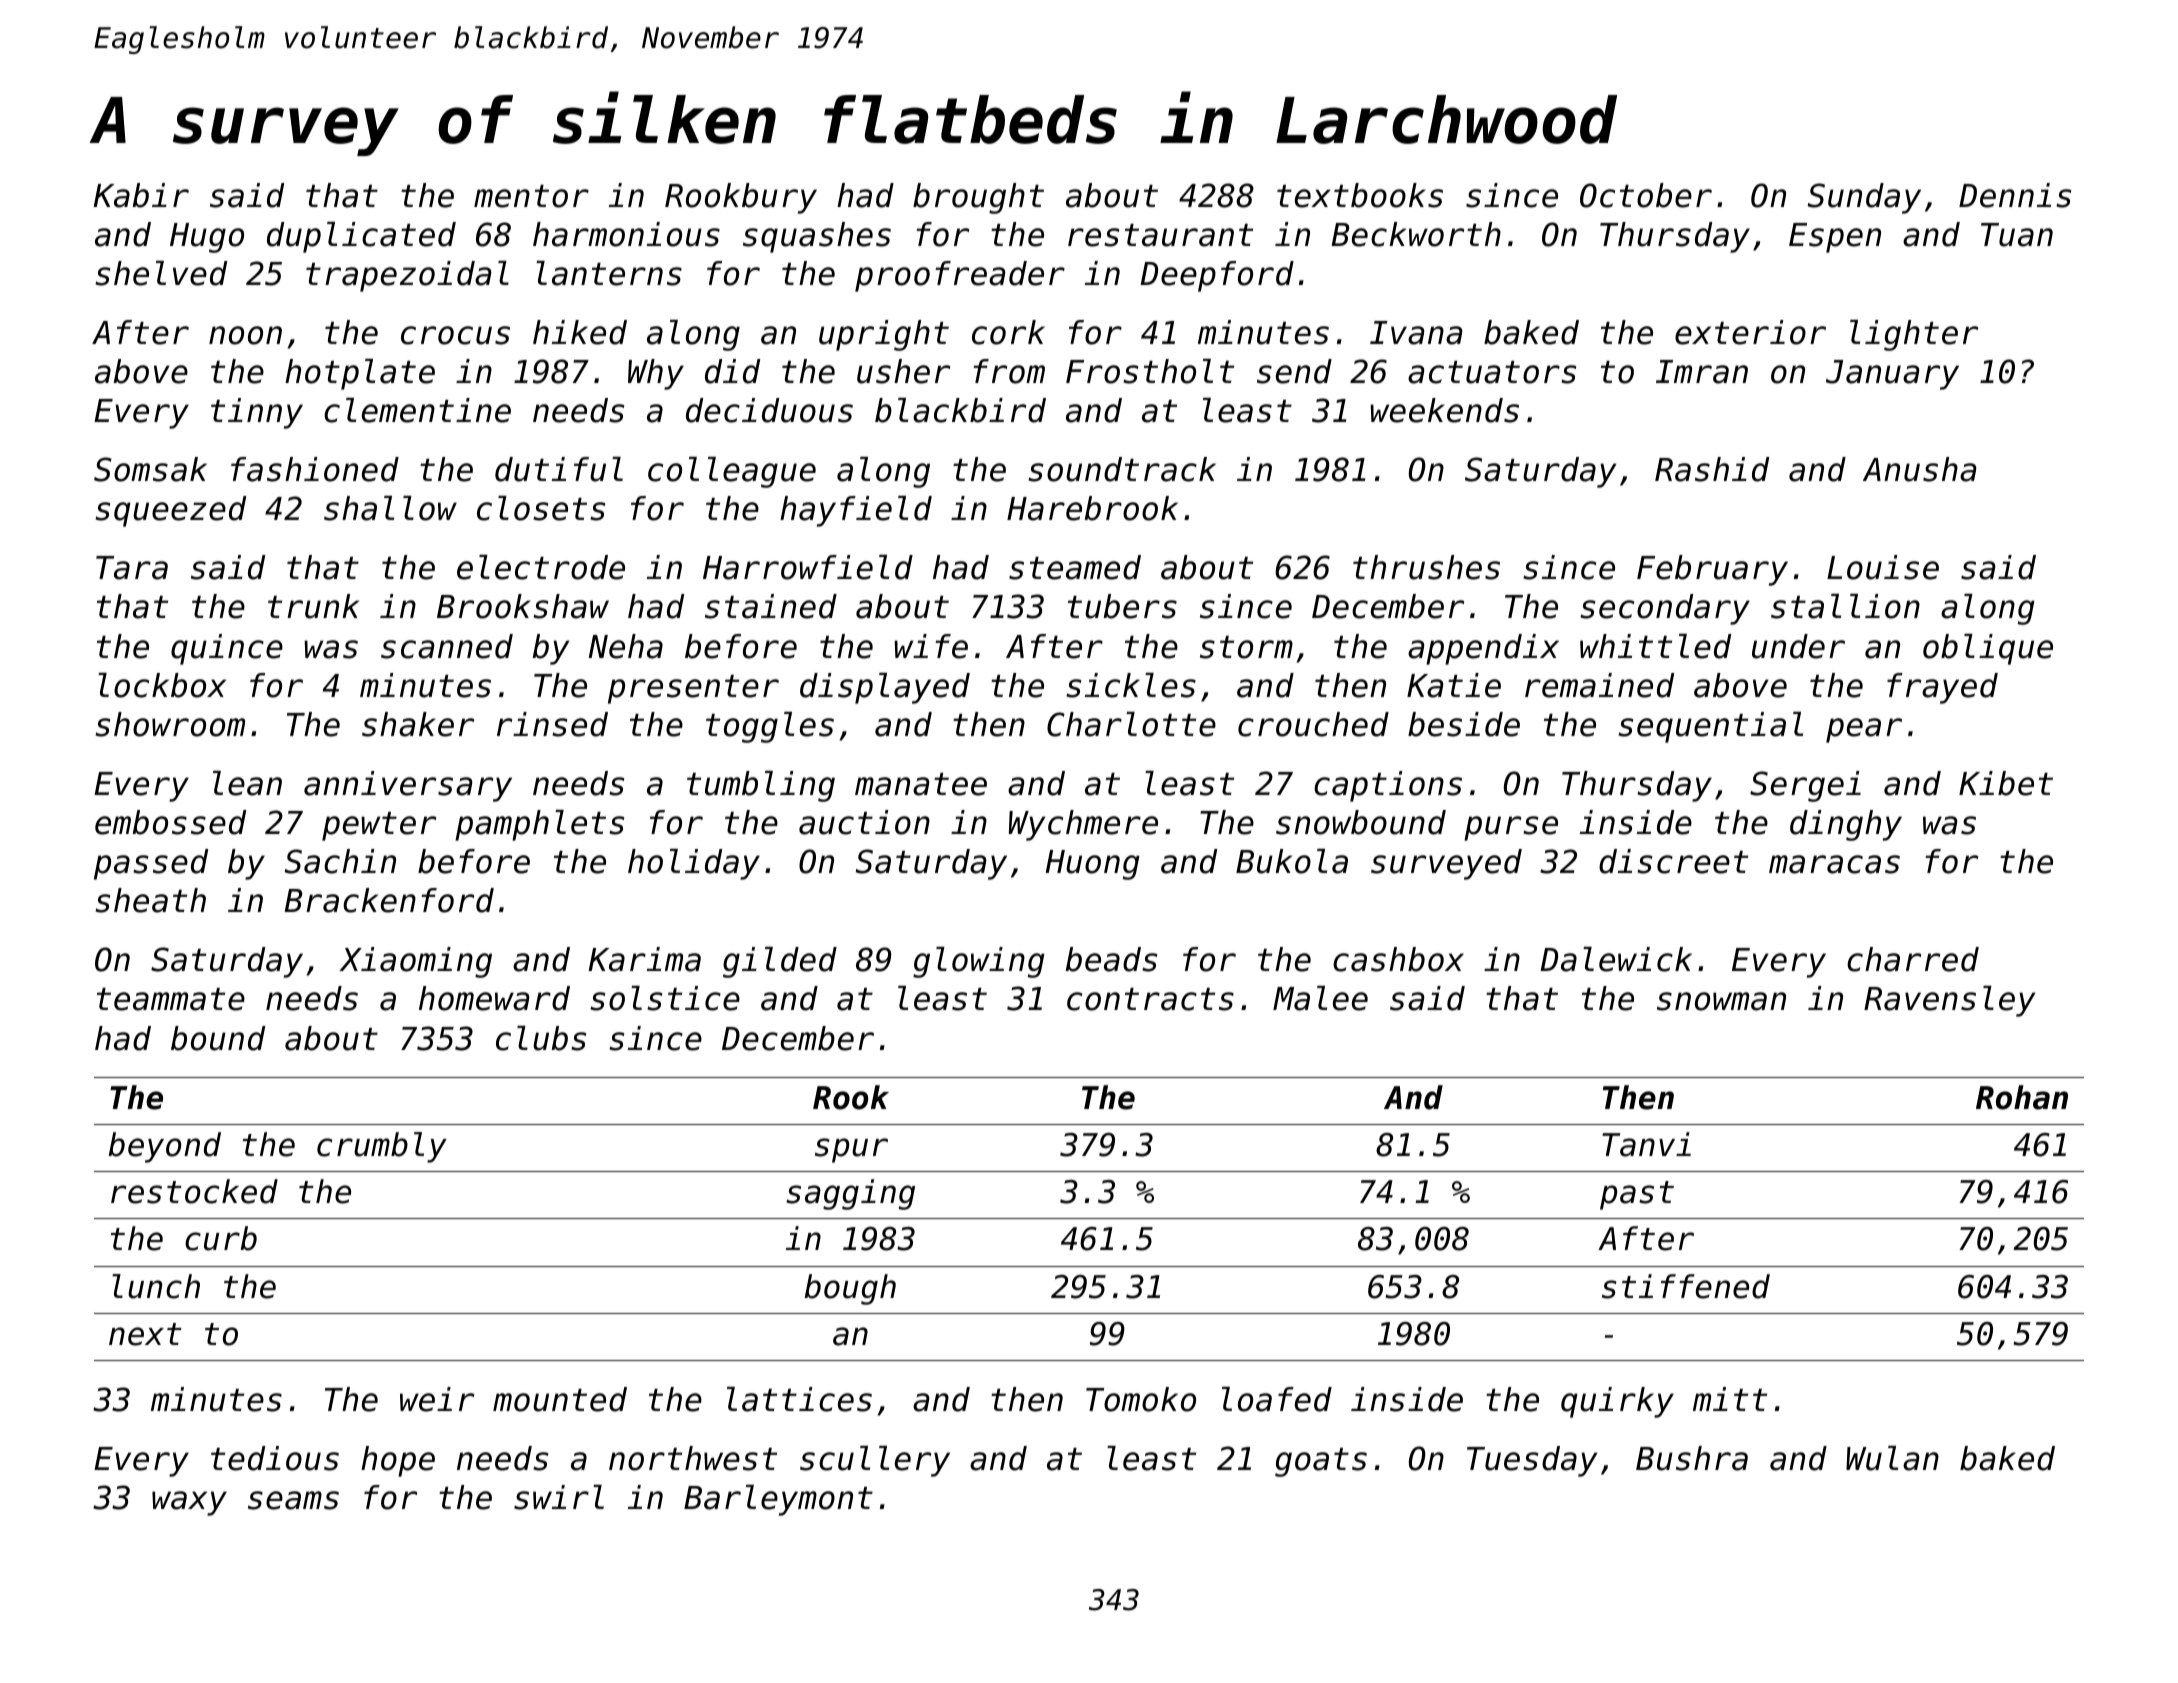 The width and height of the screenshot is (2178, 1683). What do you see at coordinates (150, 900) in the screenshot?
I see `sheath` at bounding box center [150, 900].
